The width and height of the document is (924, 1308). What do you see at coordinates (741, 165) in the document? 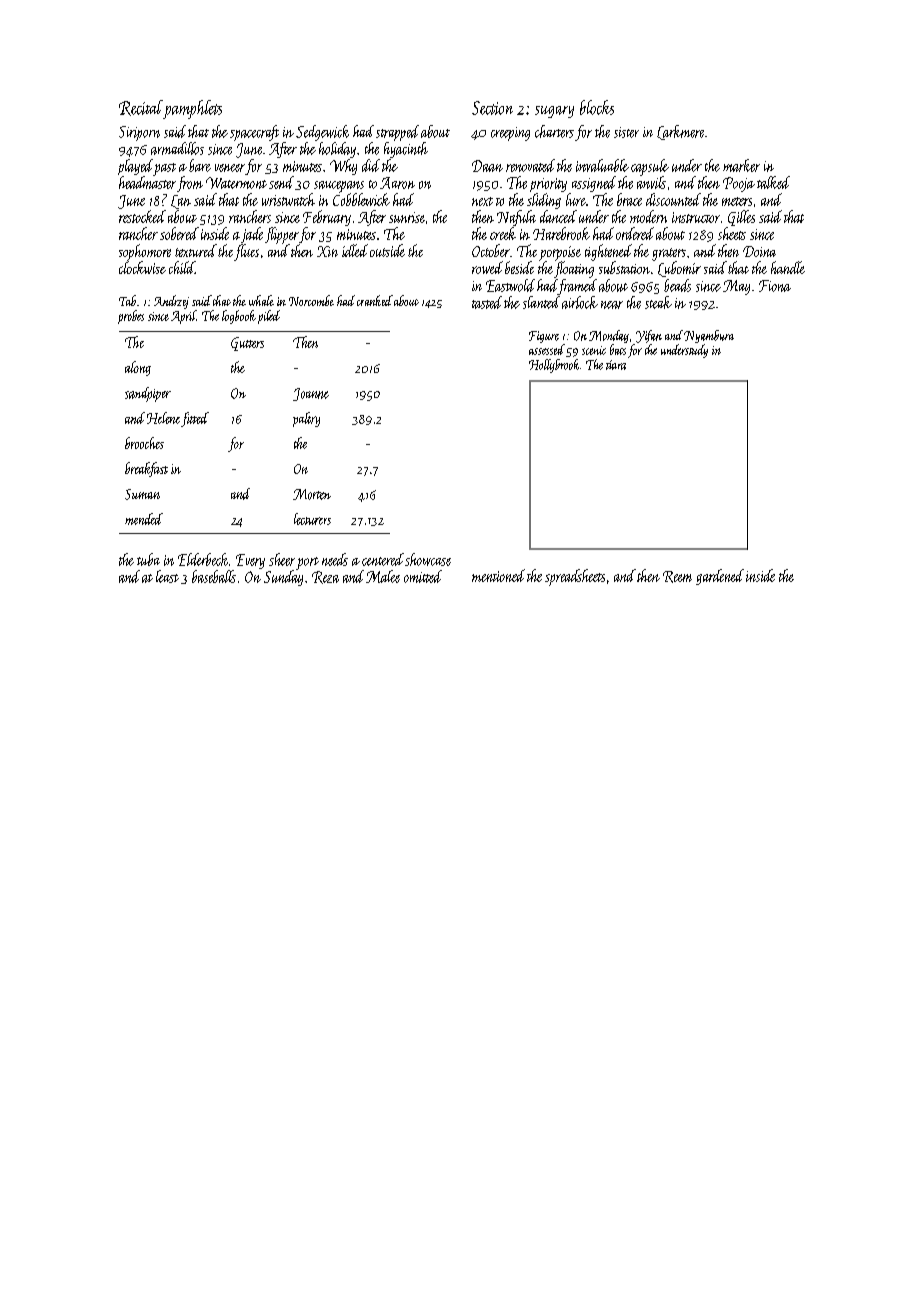
I see `marker` at bounding box center [741, 165].
